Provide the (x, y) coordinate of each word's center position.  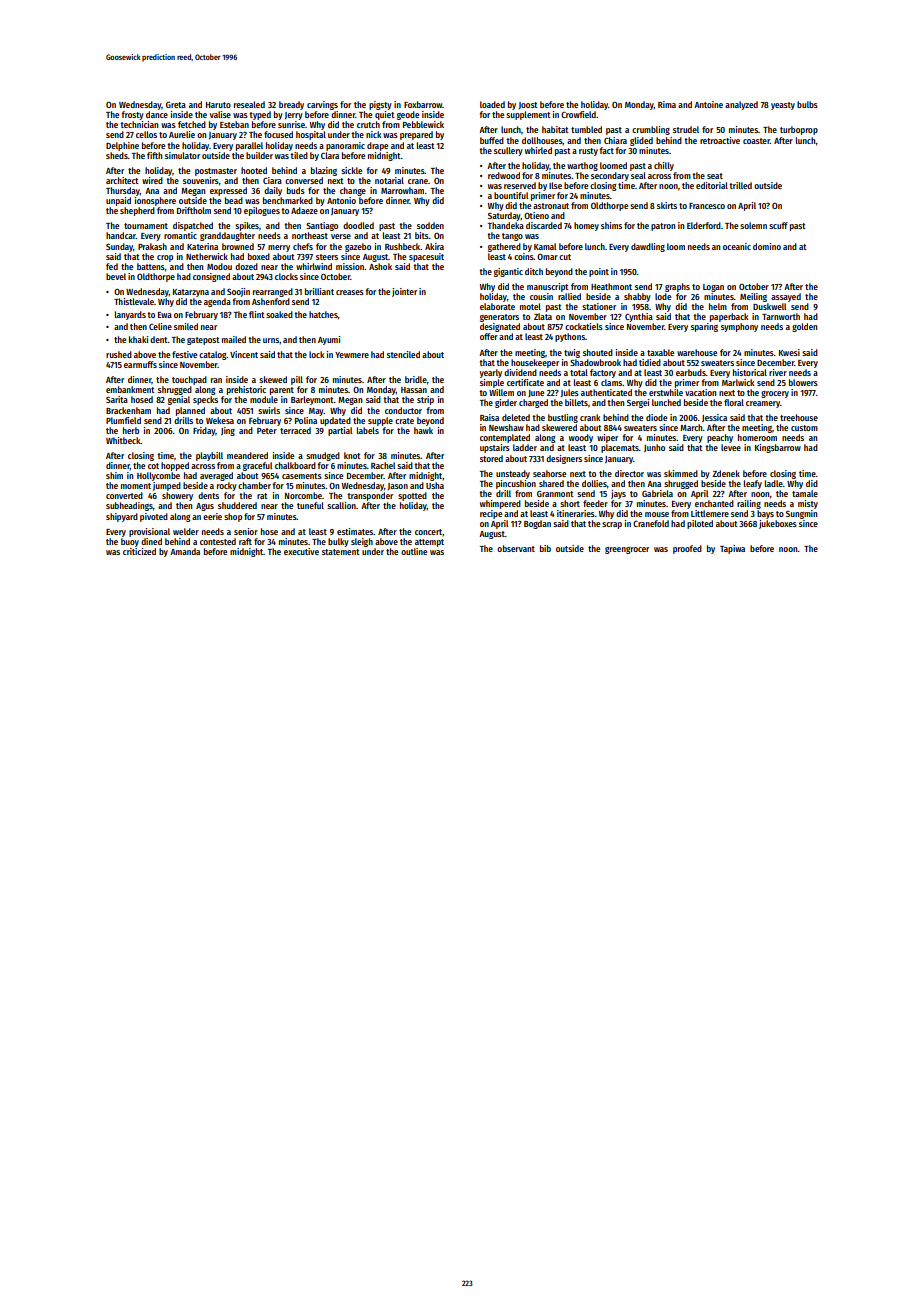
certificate (525, 382)
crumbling (651, 130)
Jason (398, 486)
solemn (753, 225)
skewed (273, 379)
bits (422, 235)
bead (234, 200)
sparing (704, 327)
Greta (176, 104)
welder (186, 531)
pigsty (380, 105)
